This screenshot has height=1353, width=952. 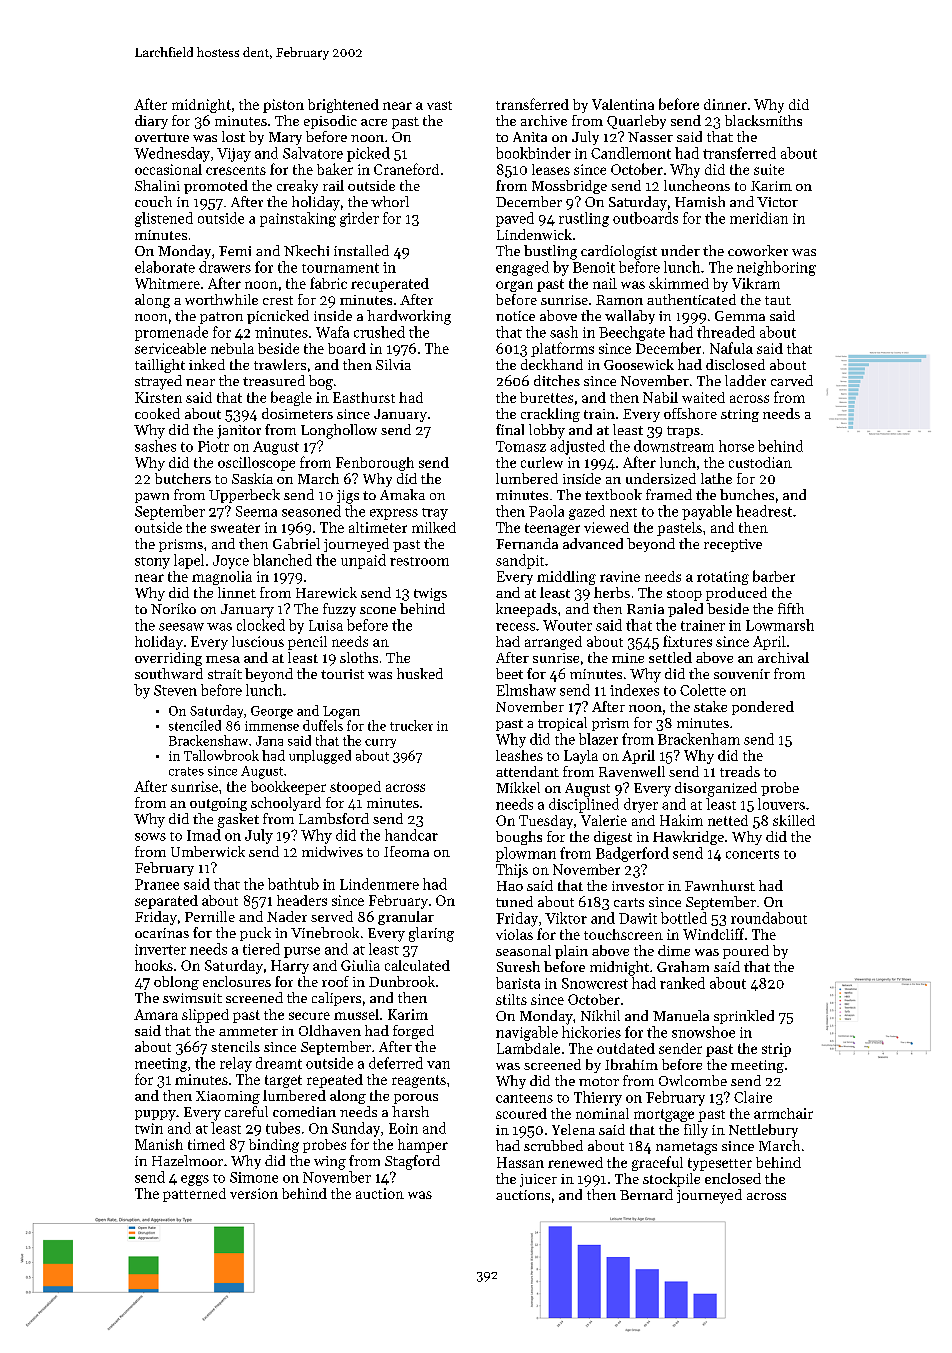 What do you see at coordinates (744, 1017) in the screenshot?
I see `sprinkled` at bounding box center [744, 1017].
